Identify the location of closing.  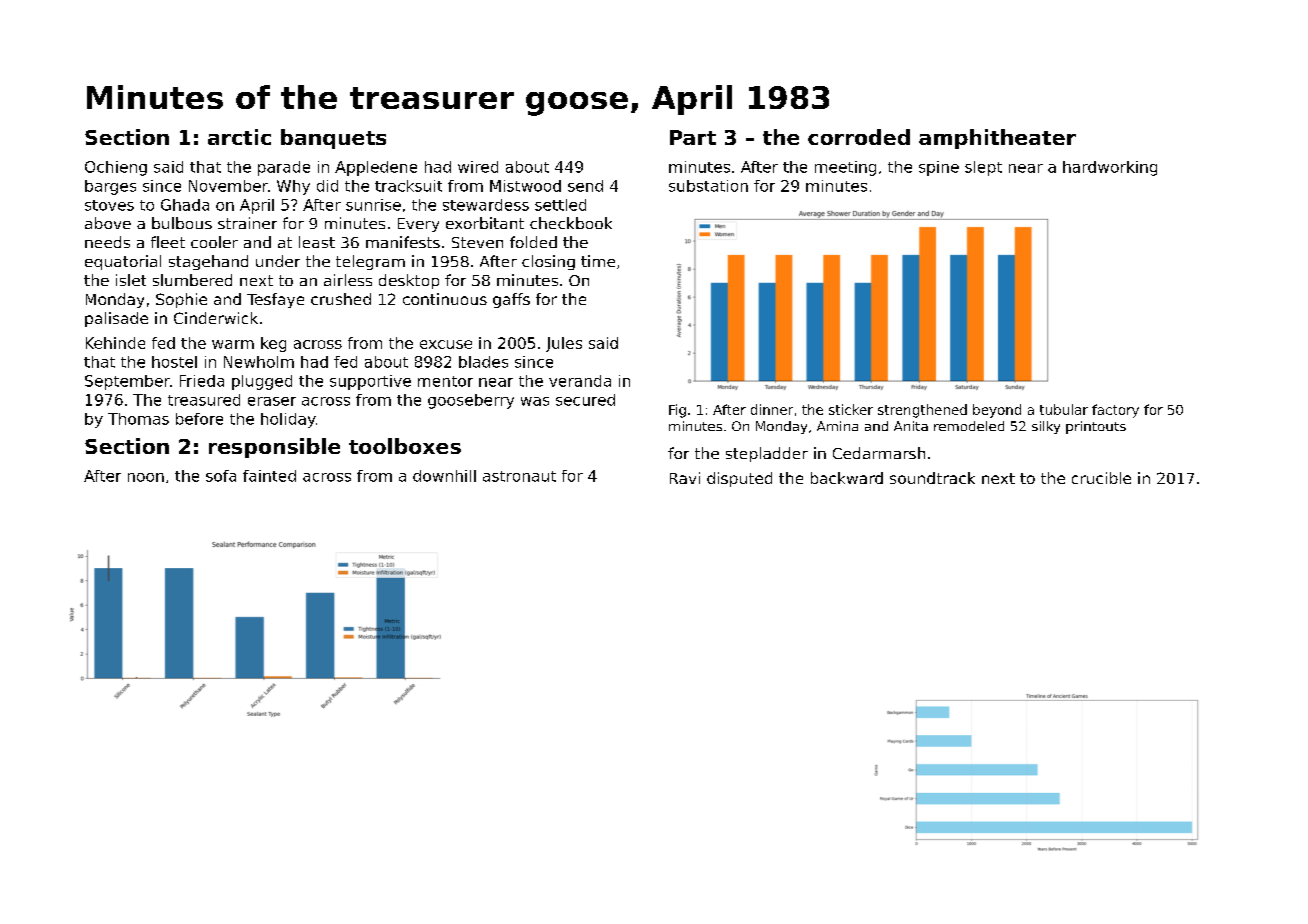
(548, 262).
